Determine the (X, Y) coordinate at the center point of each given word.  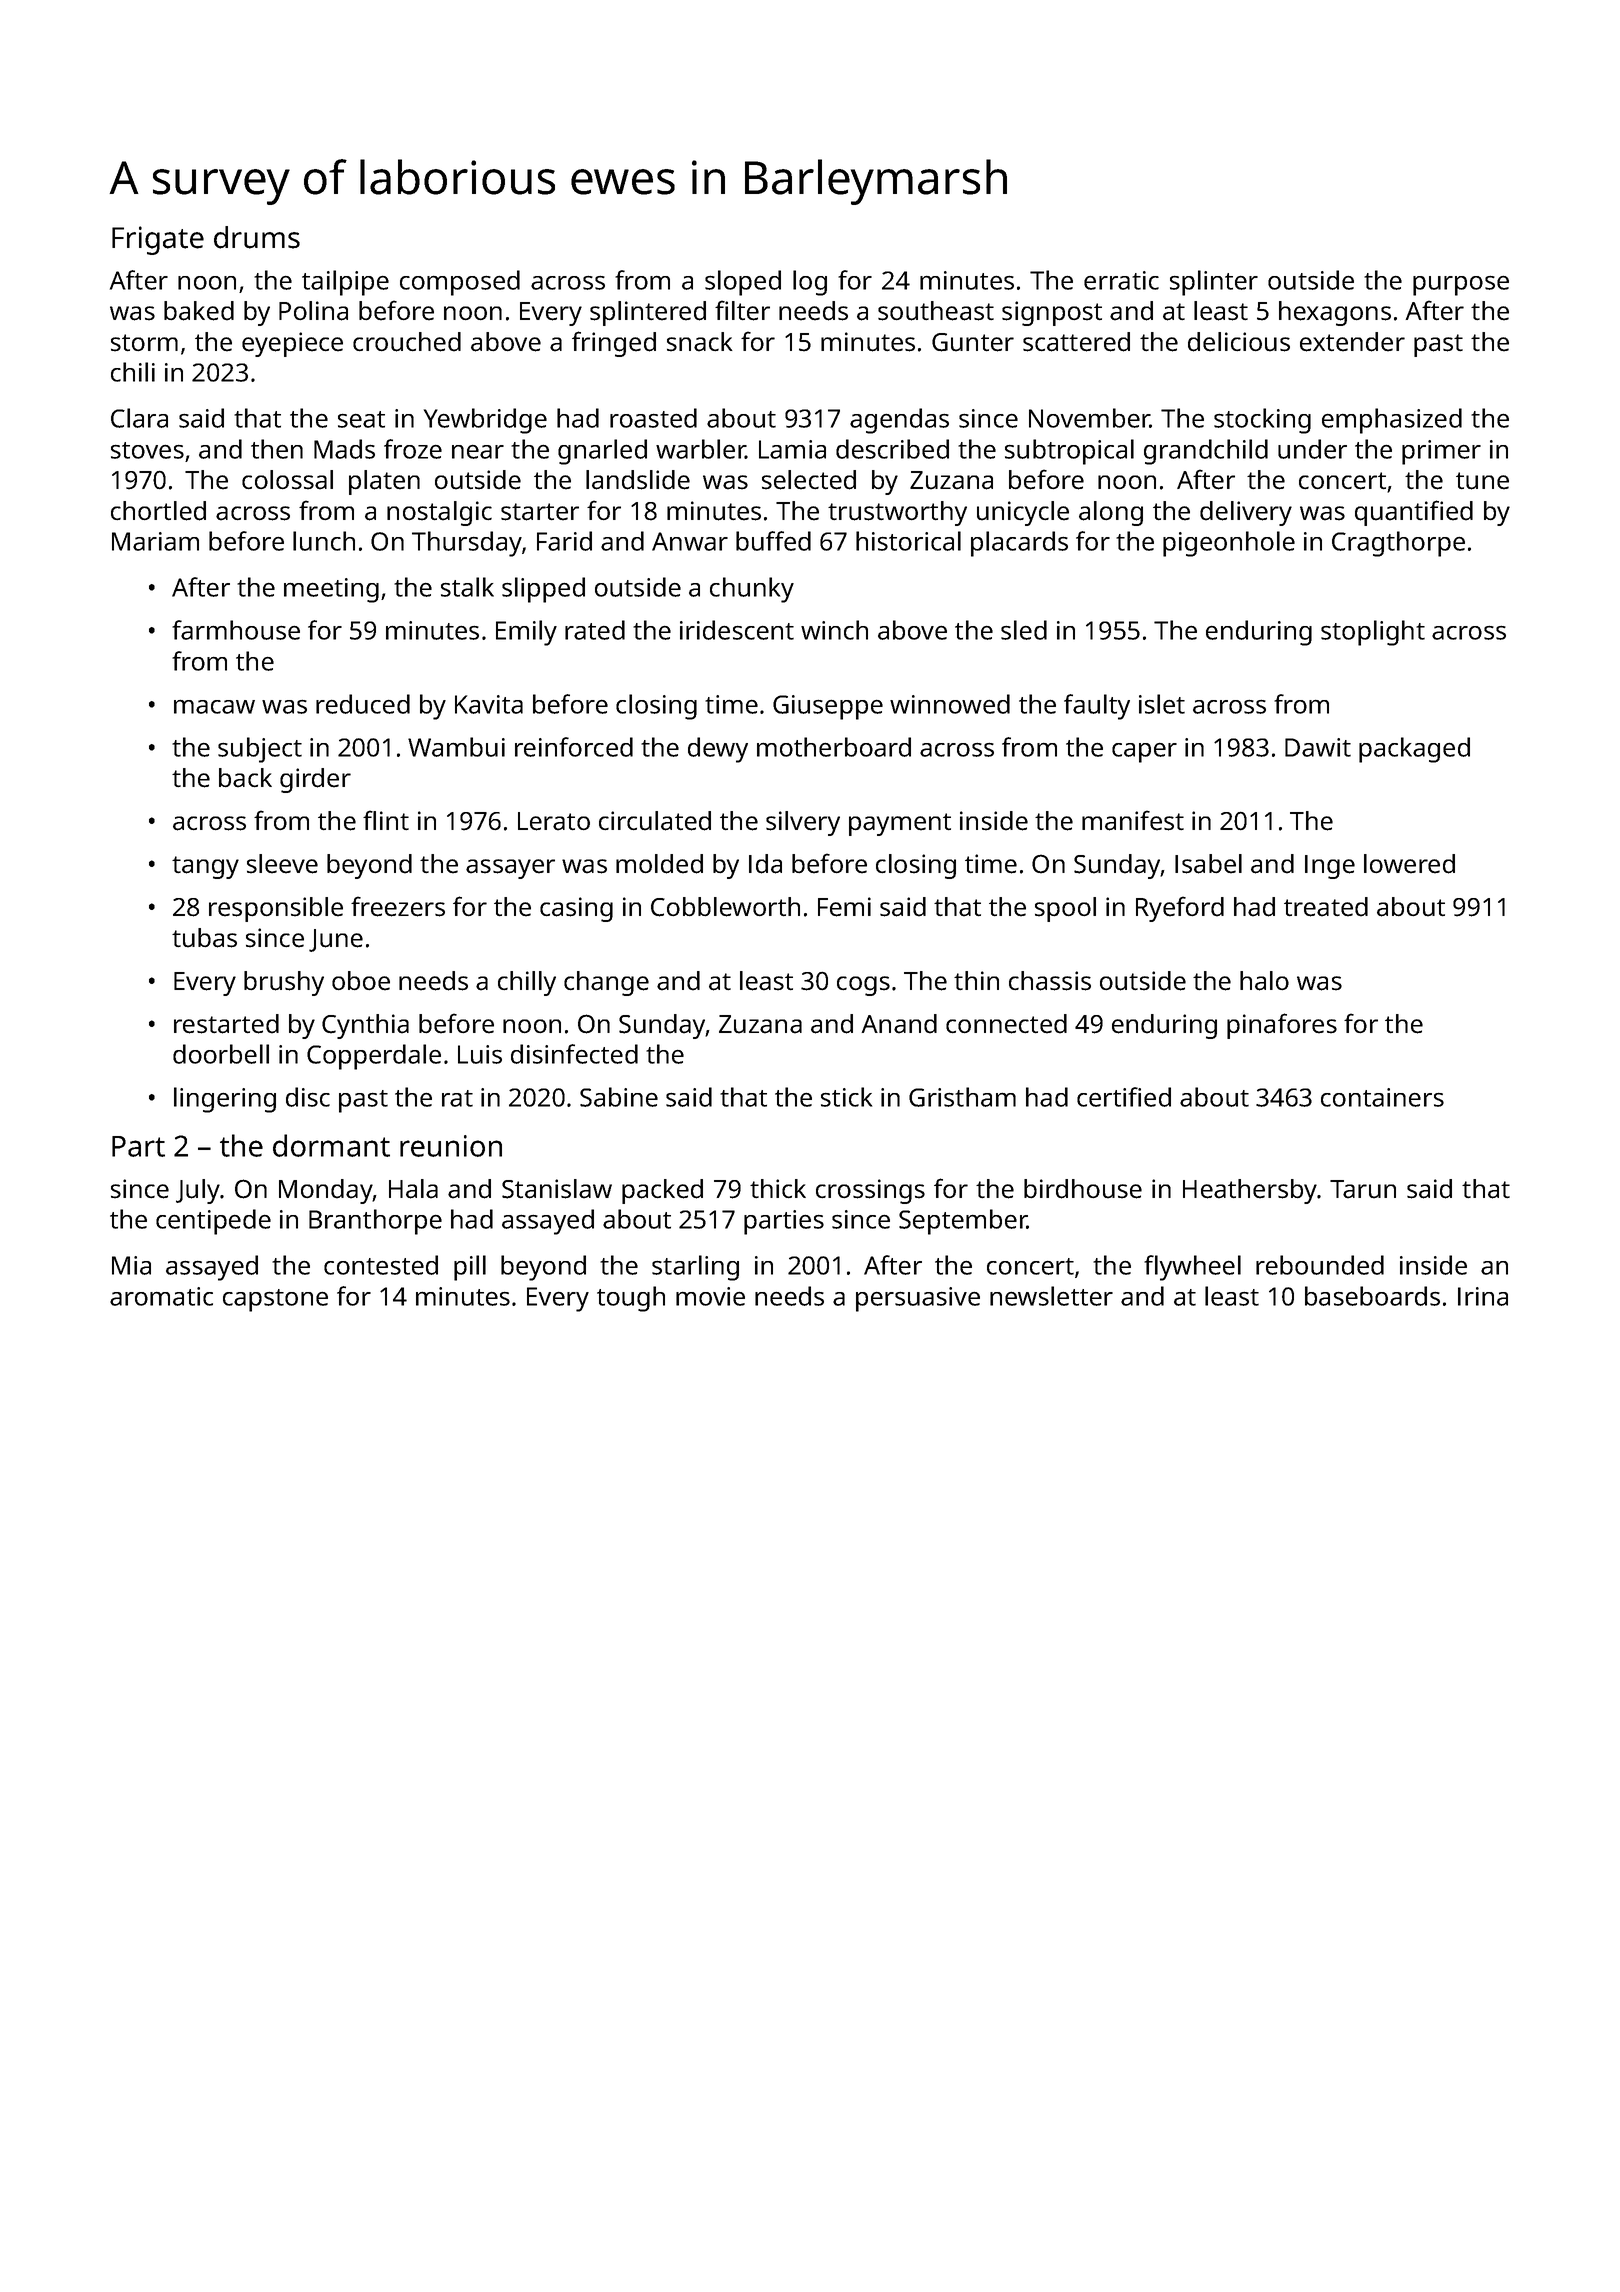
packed (662, 1191)
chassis (1050, 981)
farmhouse (236, 630)
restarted (226, 1024)
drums (257, 237)
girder (315, 780)
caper (1144, 753)
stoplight (1373, 633)
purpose (1461, 286)
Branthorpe (375, 1222)
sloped (743, 283)
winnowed (950, 704)
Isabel (1208, 864)
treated (1326, 907)
